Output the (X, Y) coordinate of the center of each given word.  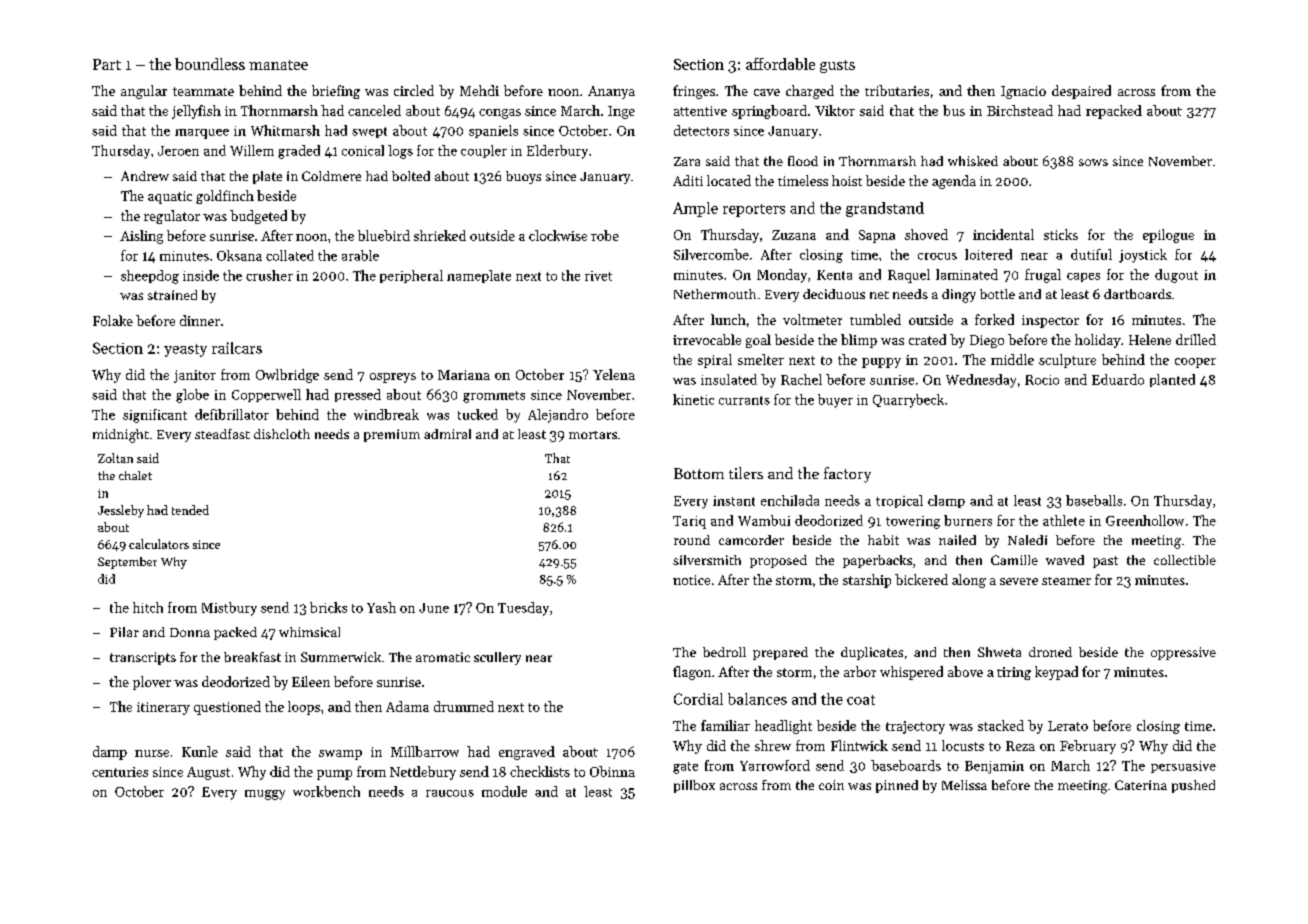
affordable (780, 64)
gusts (837, 66)
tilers (746, 473)
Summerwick (341, 657)
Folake (113, 320)
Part (107, 64)
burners (968, 520)
